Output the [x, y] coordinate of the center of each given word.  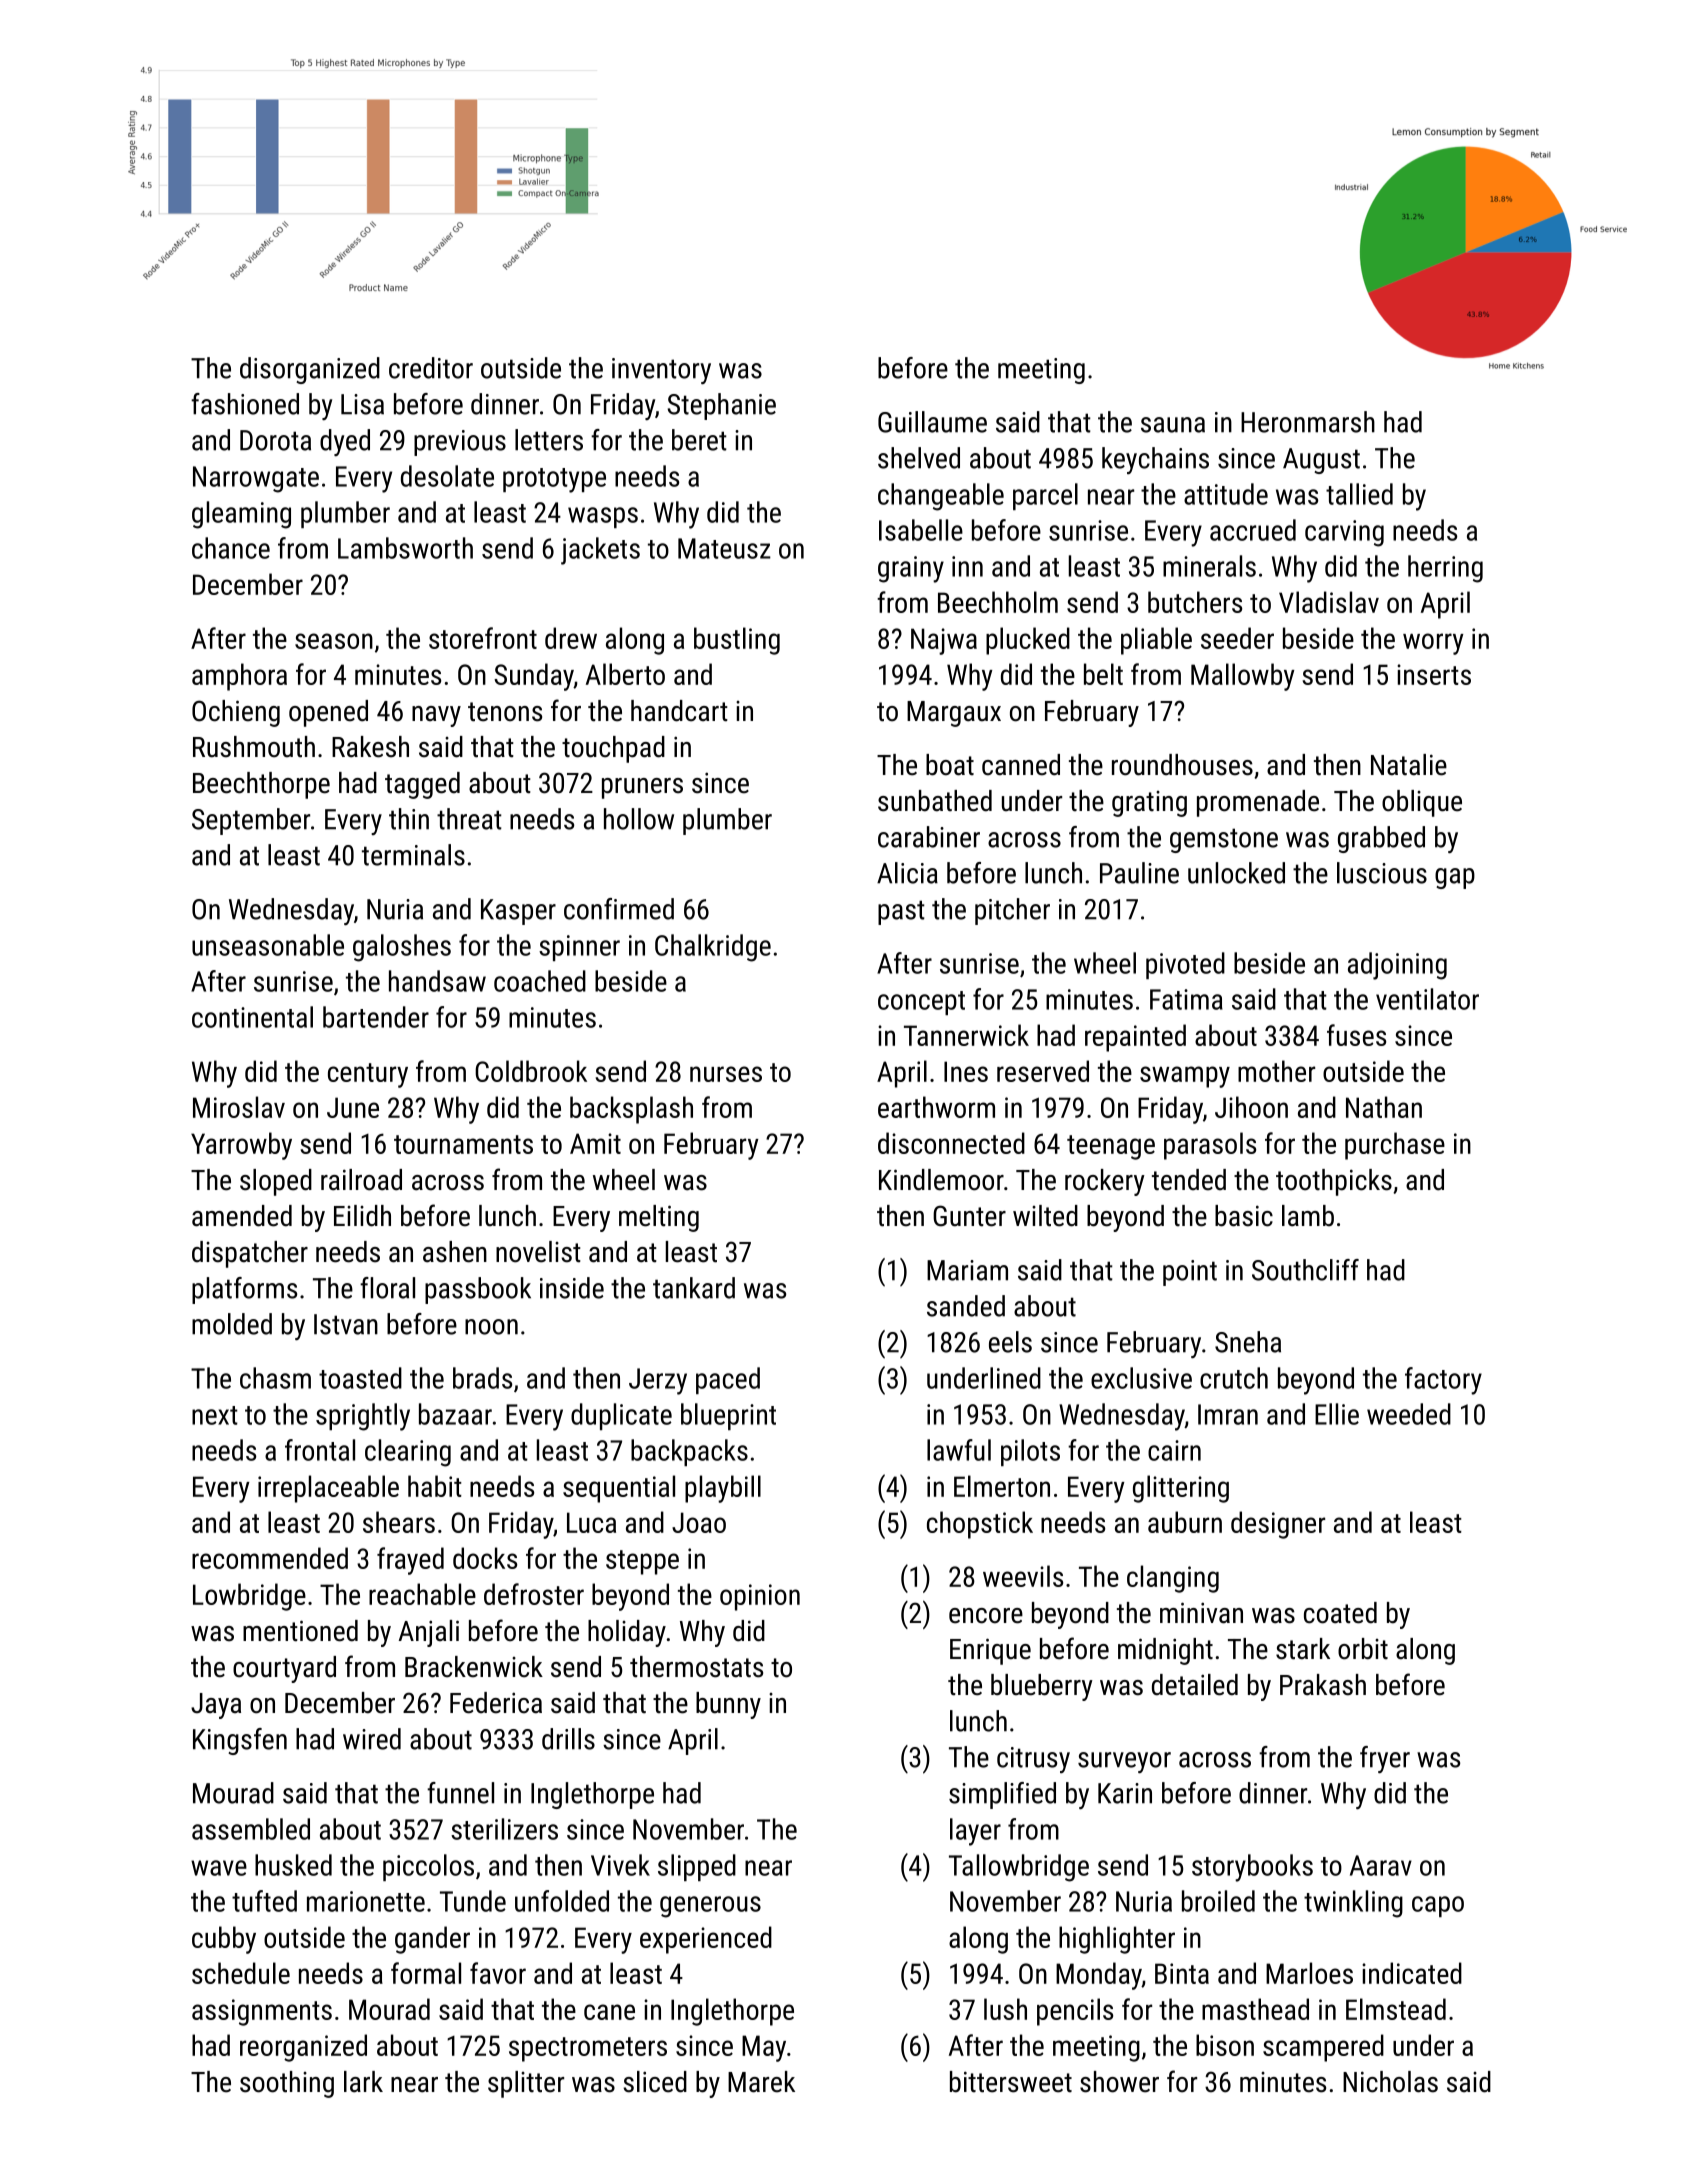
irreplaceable [328, 1489]
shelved [919, 458]
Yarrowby [241, 1146]
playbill [723, 1489]
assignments [262, 2012]
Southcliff [1305, 1270]
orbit [1363, 1649]
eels [1010, 1342]
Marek [761, 2082]
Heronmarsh [1308, 422]
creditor [431, 368]
